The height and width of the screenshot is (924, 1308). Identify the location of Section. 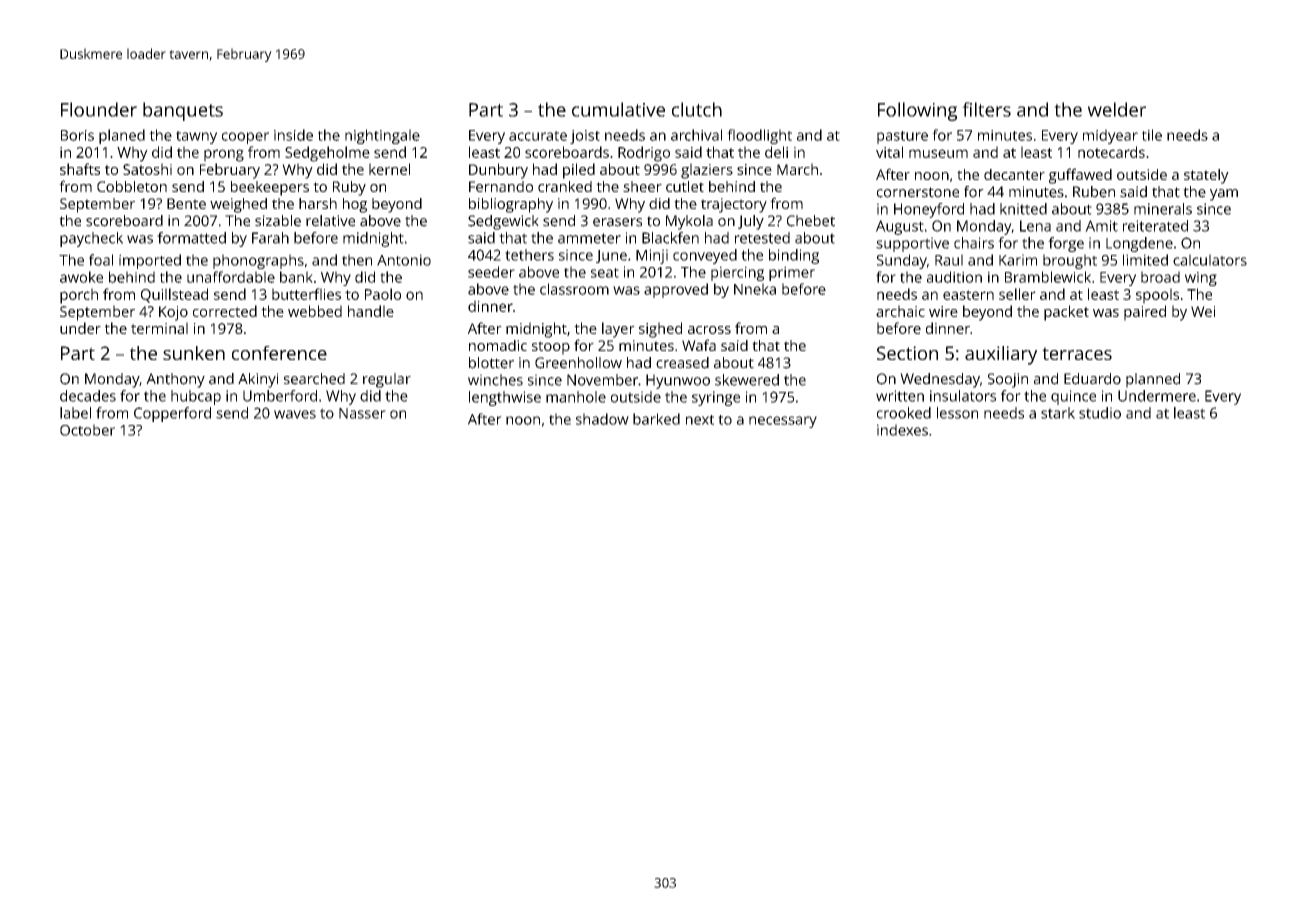
(907, 353).
